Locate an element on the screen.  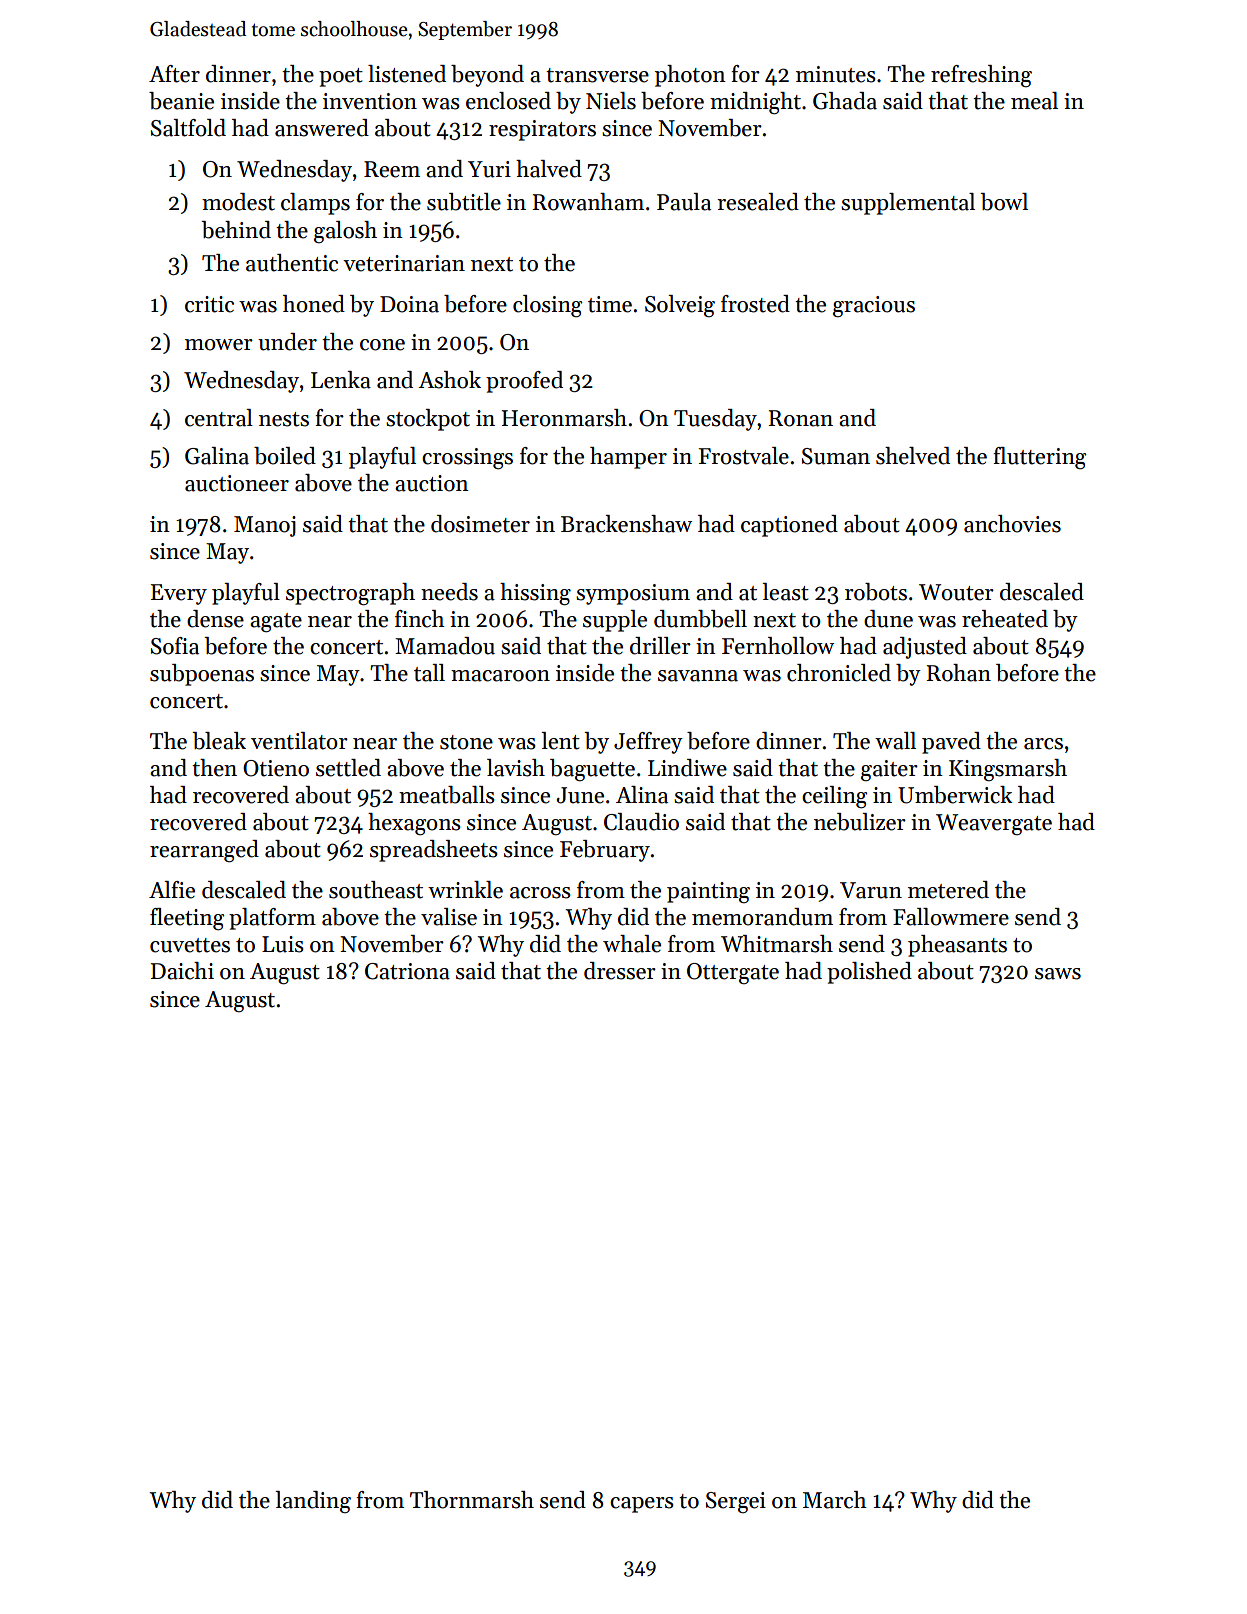
dresser is located at coordinates (620, 971).
